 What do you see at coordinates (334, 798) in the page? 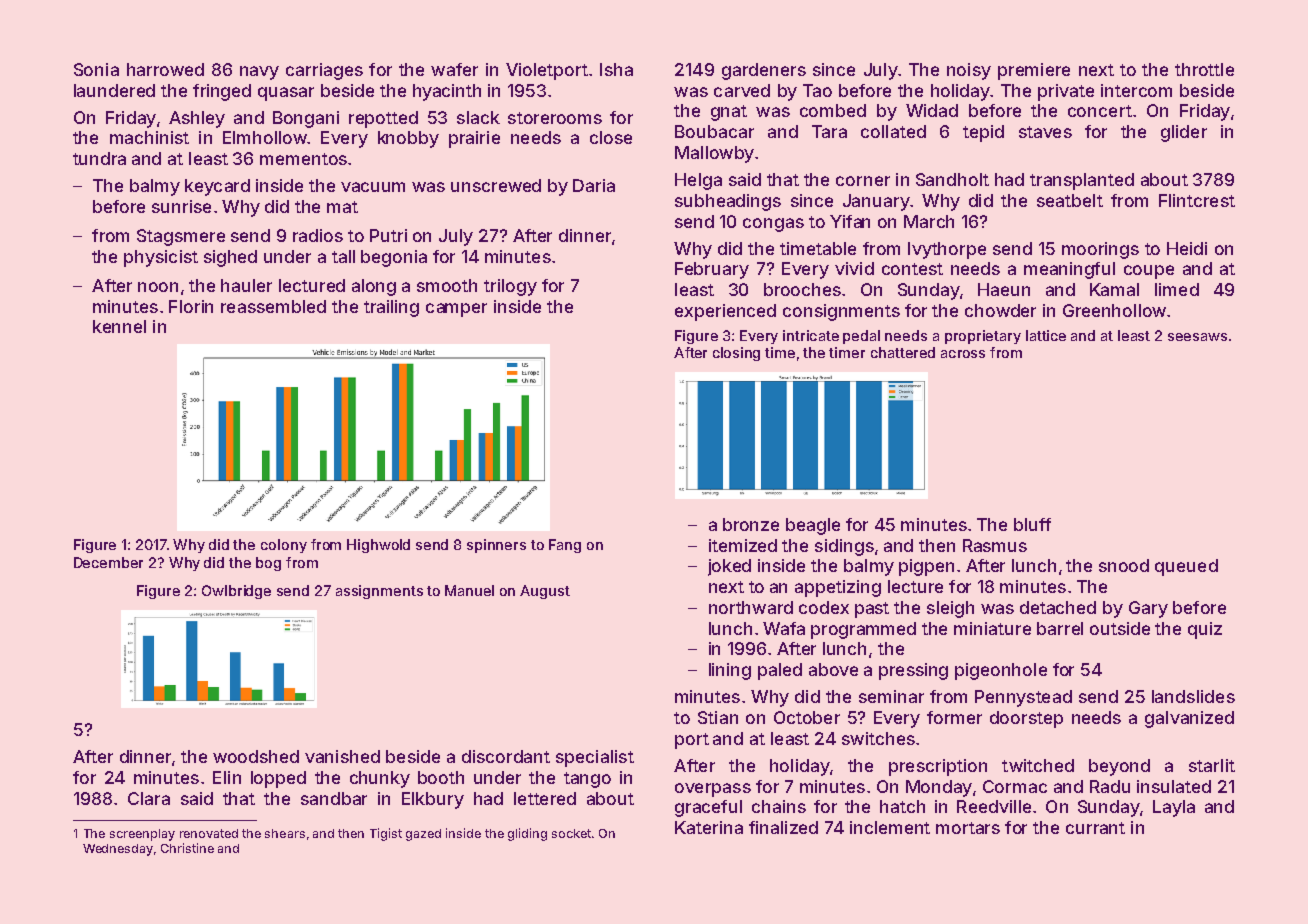
I see `sandbar` at bounding box center [334, 798].
